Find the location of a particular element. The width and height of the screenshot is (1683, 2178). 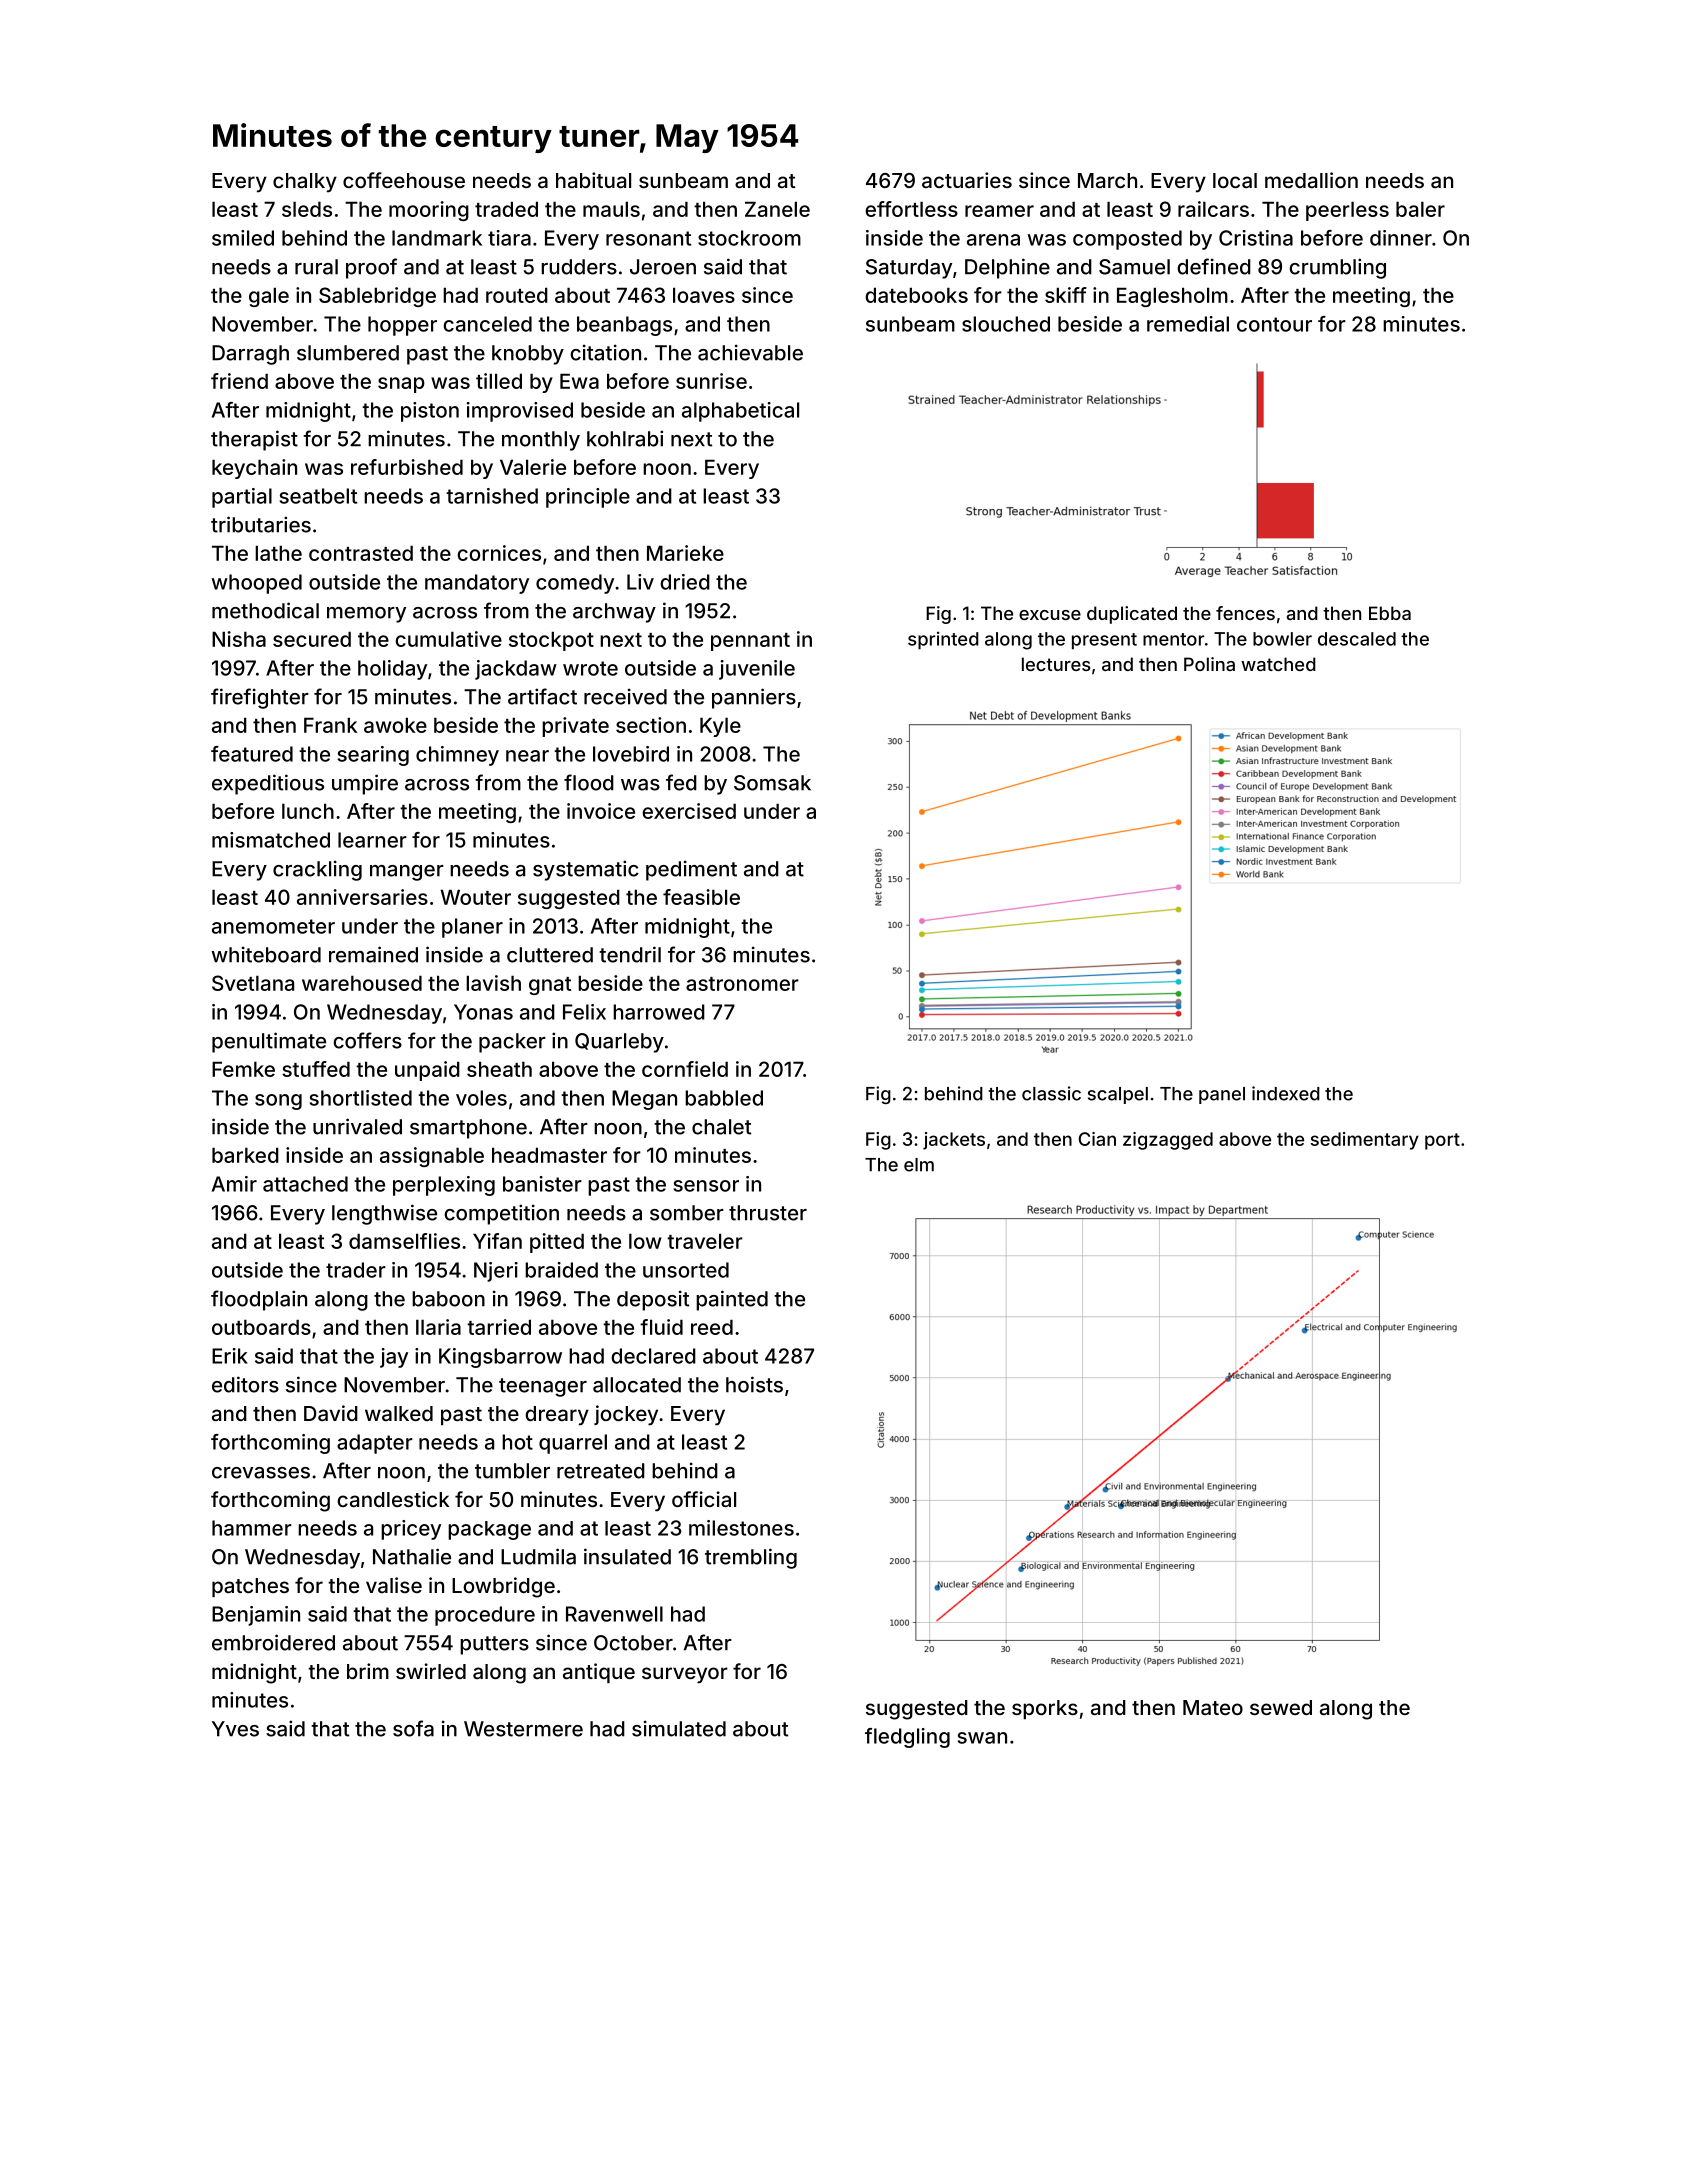

habitual is located at coordinates (593, 180).
